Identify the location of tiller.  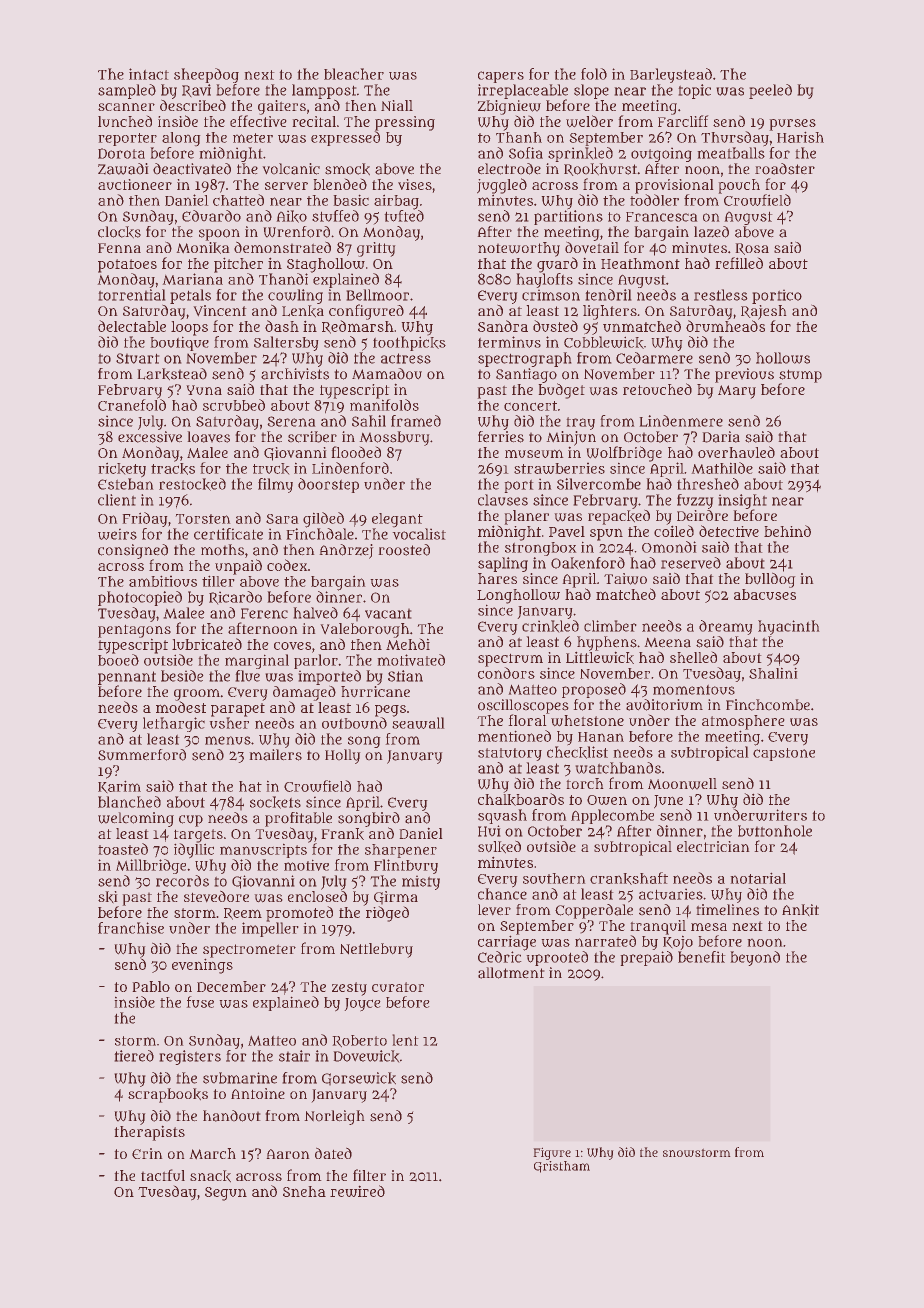
(218, 581).
